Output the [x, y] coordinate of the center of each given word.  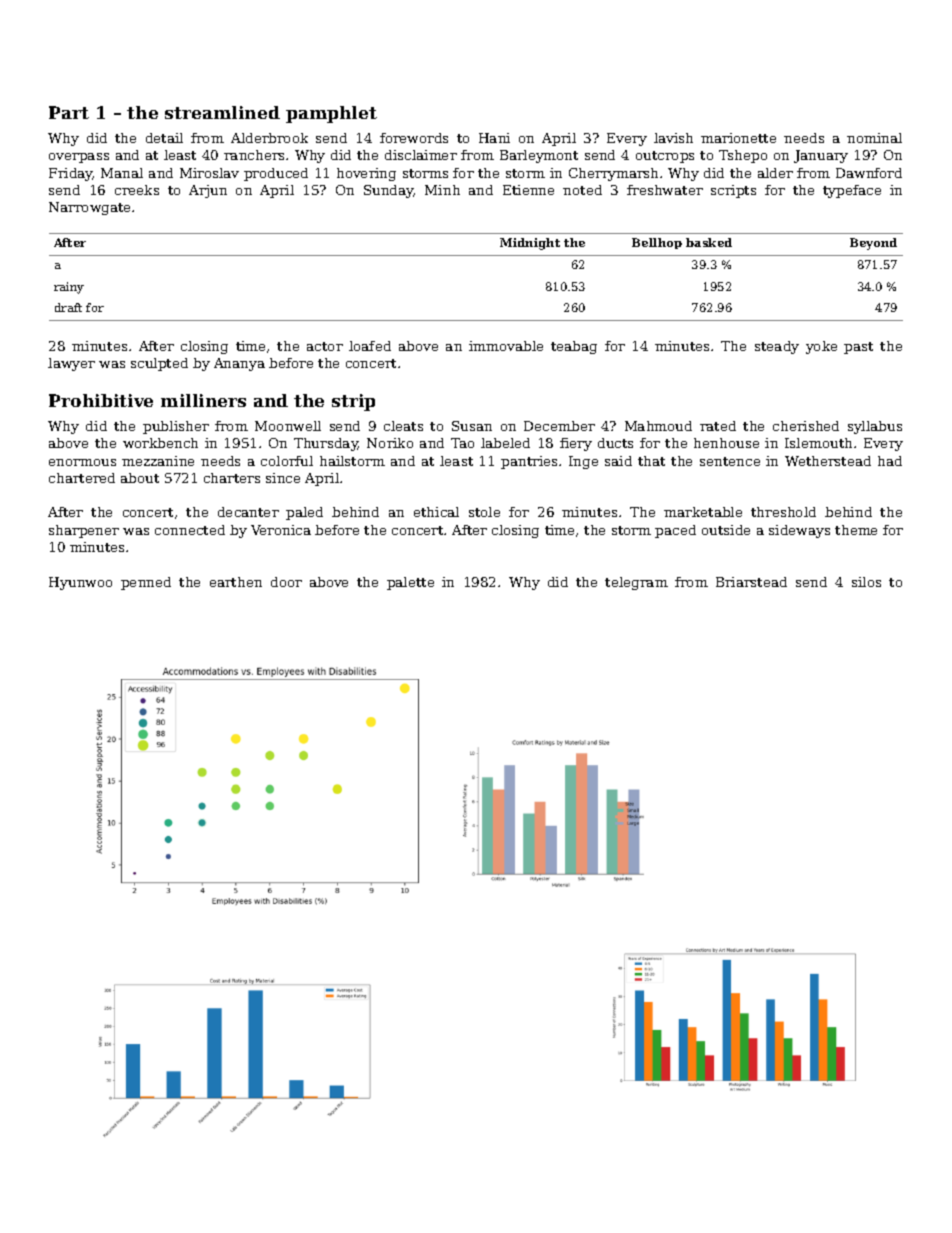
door [286, 582]
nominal [874, 138]
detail [164, 138]
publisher [176, 427]
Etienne [528, 190]
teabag [574, 347]
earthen [236, 582]
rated [718, 426]
